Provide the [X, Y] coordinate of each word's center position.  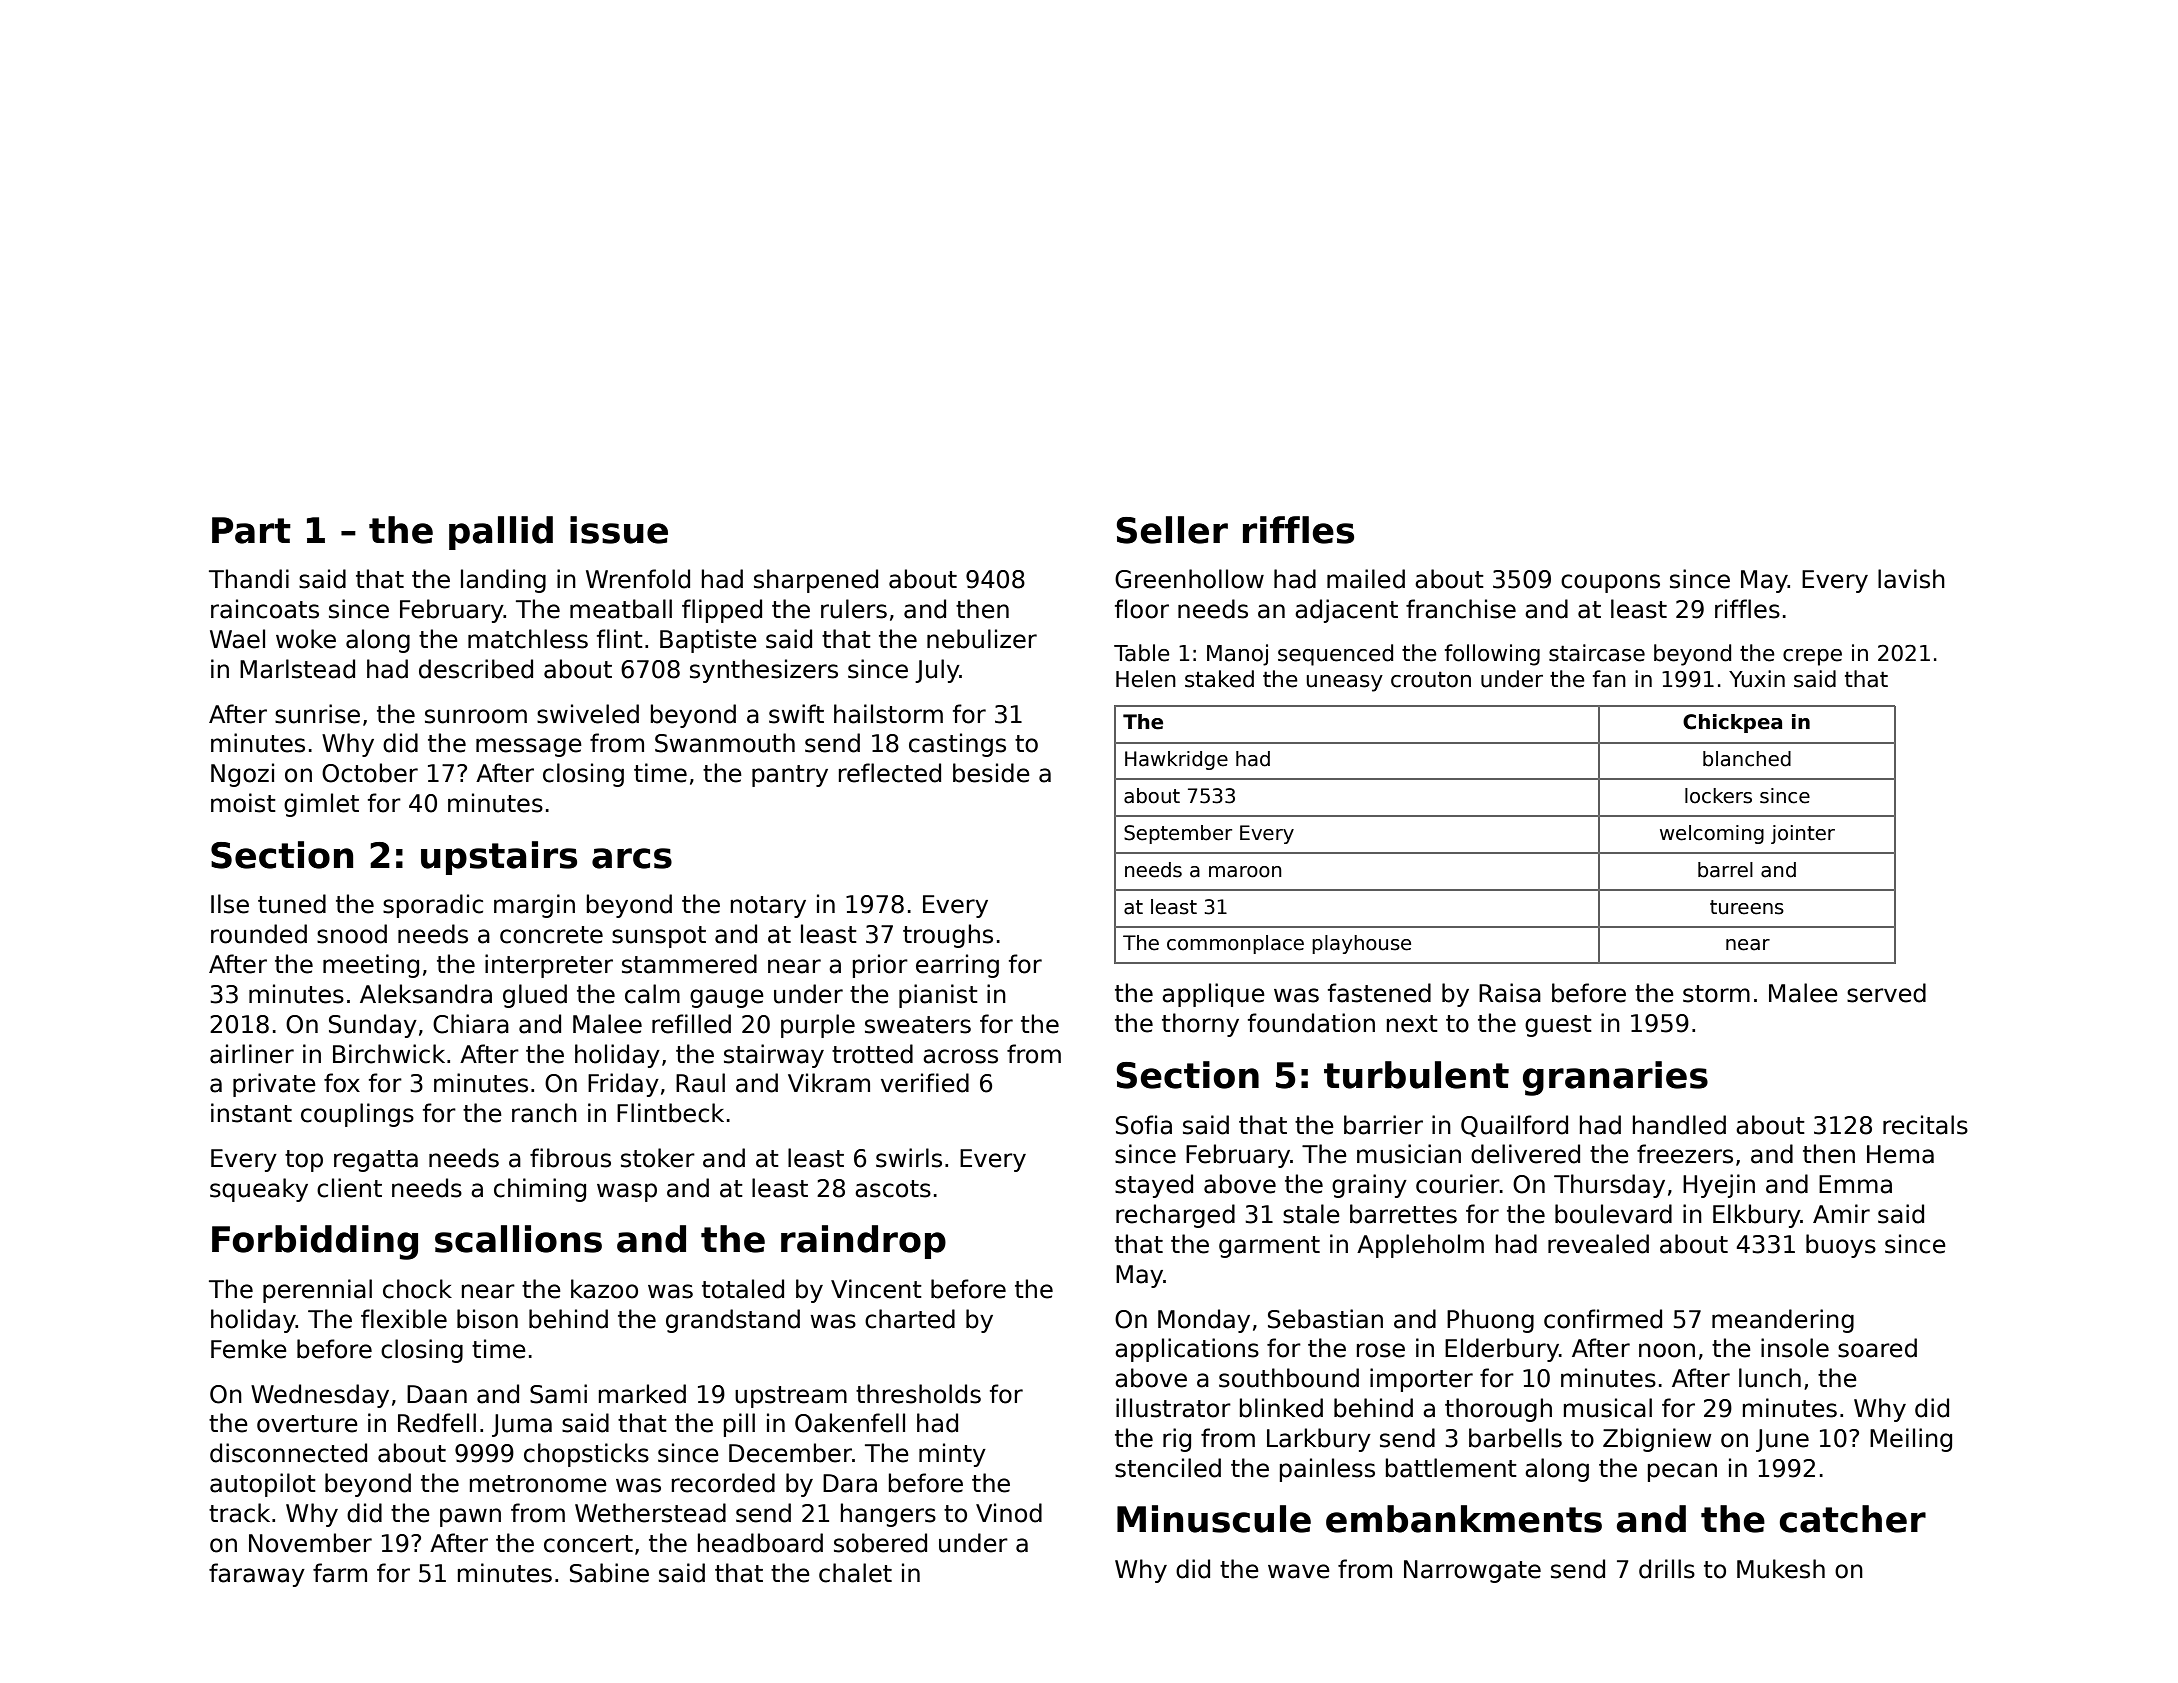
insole [1795, 1348]
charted [910, 1319]
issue [619, 530]
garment [1269, 1247]
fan [1609, 679]
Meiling [1911, 1440]
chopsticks [586, 1455]
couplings [357, 1115]
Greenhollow [1189, 579]
